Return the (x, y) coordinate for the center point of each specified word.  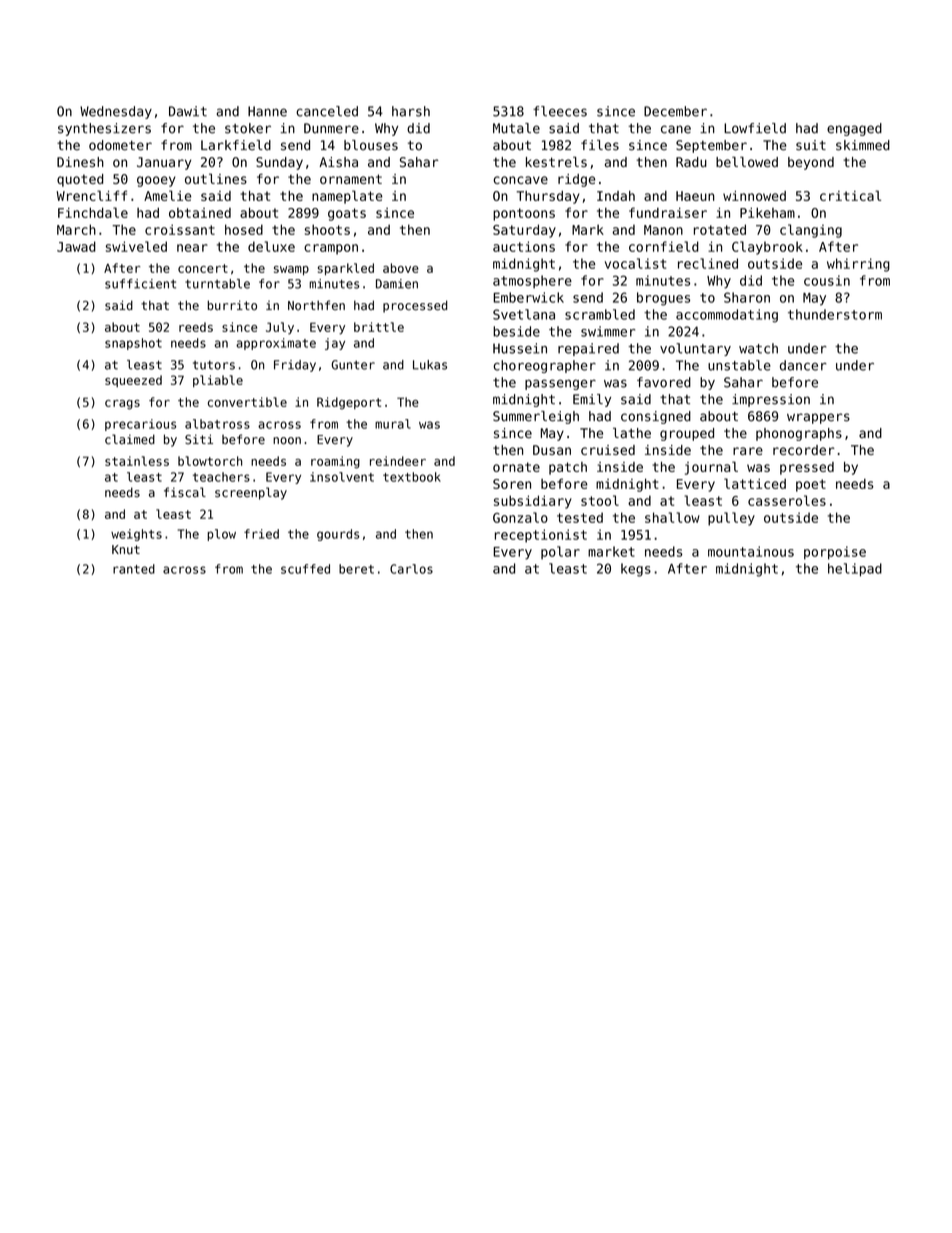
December (675, 111)
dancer (803, 365)
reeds (196, 327)
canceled (327, 111)
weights (136, 535)
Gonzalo (520, 517)
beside (516, 331)
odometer (120, 145)
